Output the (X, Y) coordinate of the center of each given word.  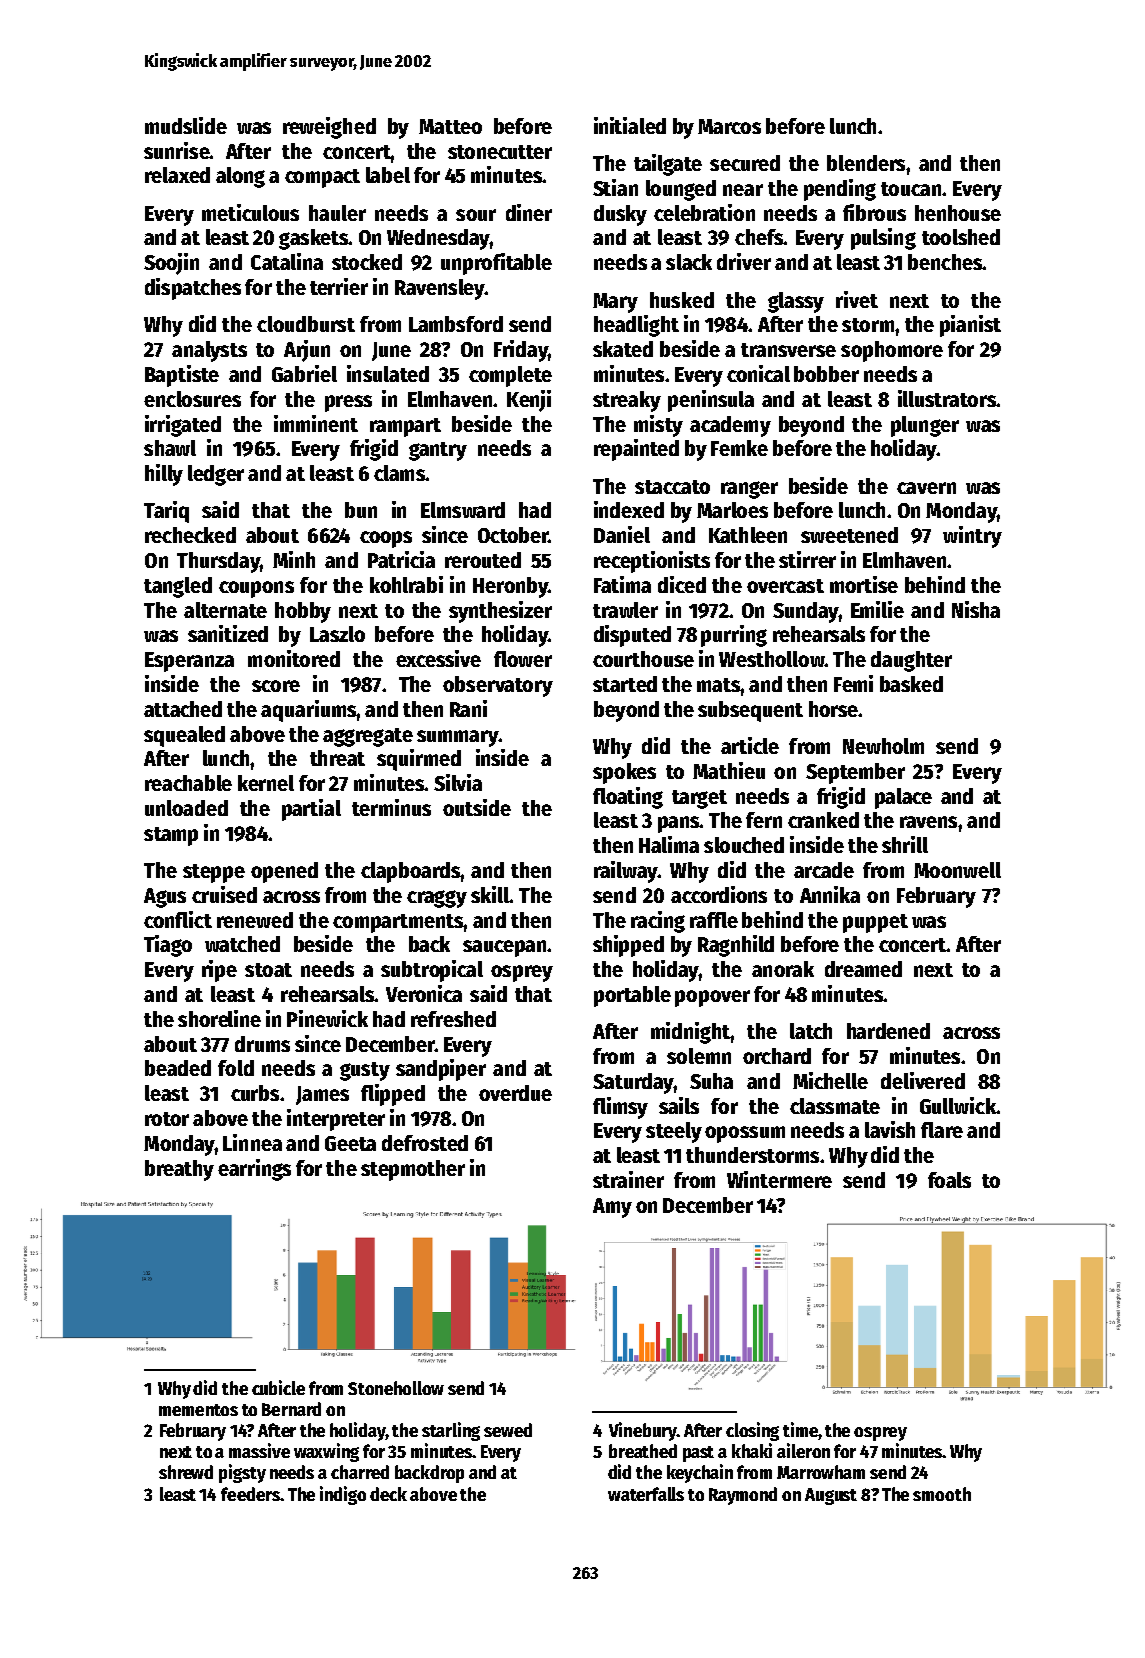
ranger (749, 490)
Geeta (350, 1143)
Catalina (287, 261)
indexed (629, 509)
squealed (184, 736)
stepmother (413, 1170)
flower (523, 659)
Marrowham (821, 1472)
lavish (890, 1129)
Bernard (291, 1409)
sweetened (849, 535)
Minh (294, 559)
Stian (615, 187)
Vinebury (643, 1431)
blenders (866, 163)
